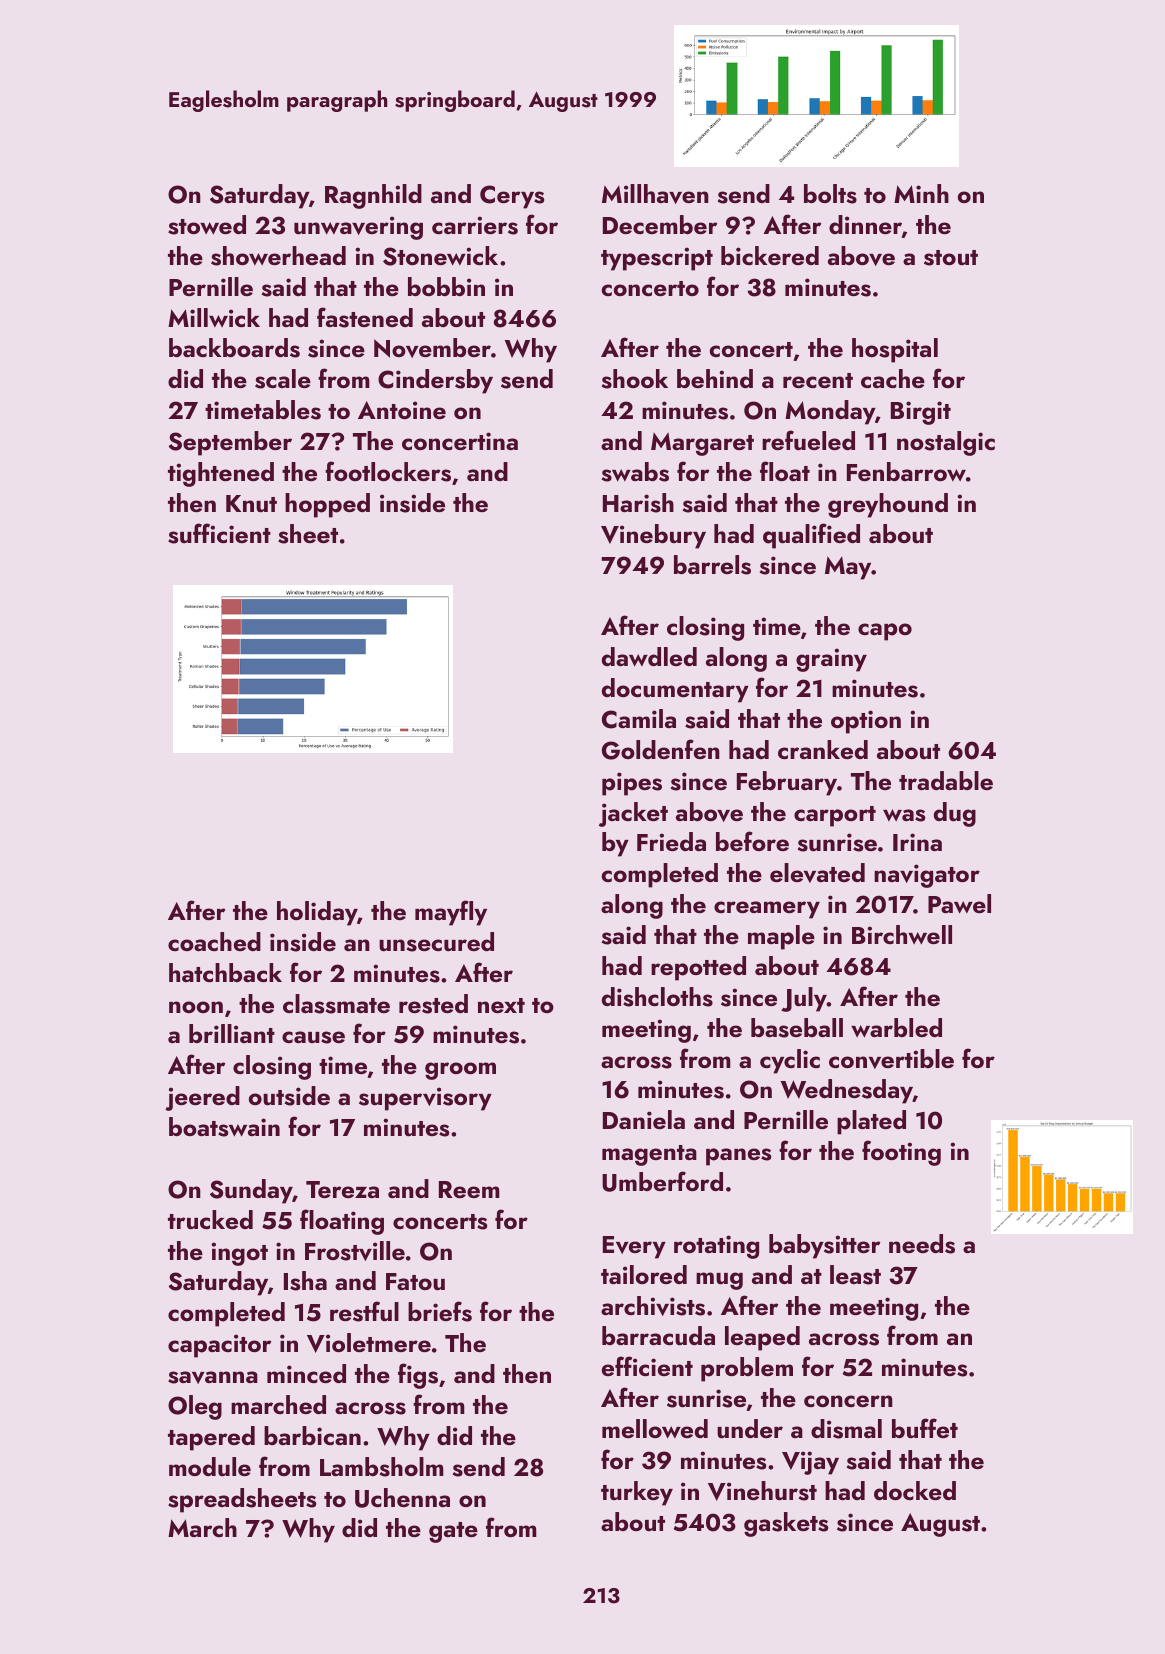 The width and height of the image is (1165, 1654). I want to click on Frieda, so click(671, 841).
